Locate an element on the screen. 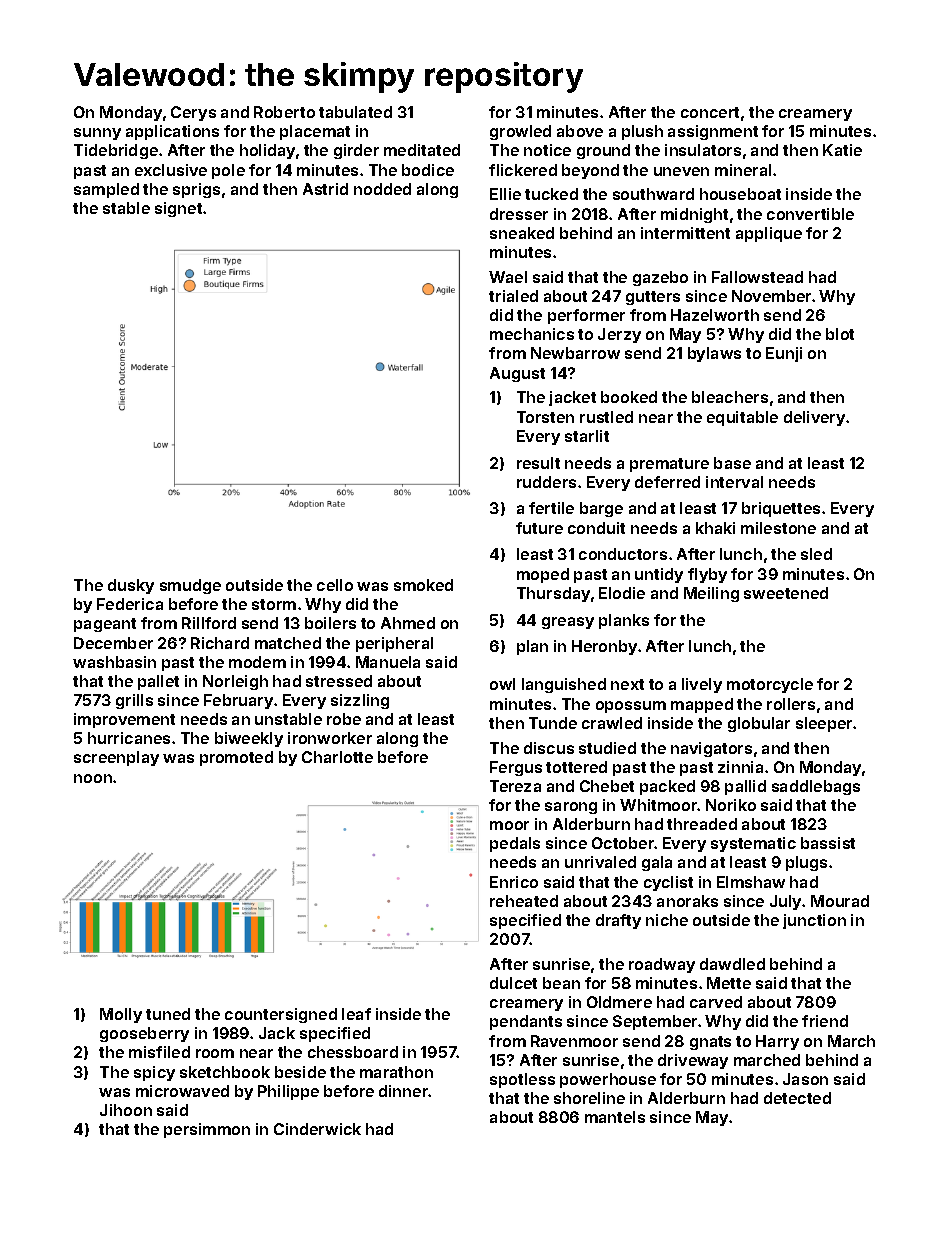 This screenshot has width=952, height=1233. signet is located at coordinates (178, 209).
